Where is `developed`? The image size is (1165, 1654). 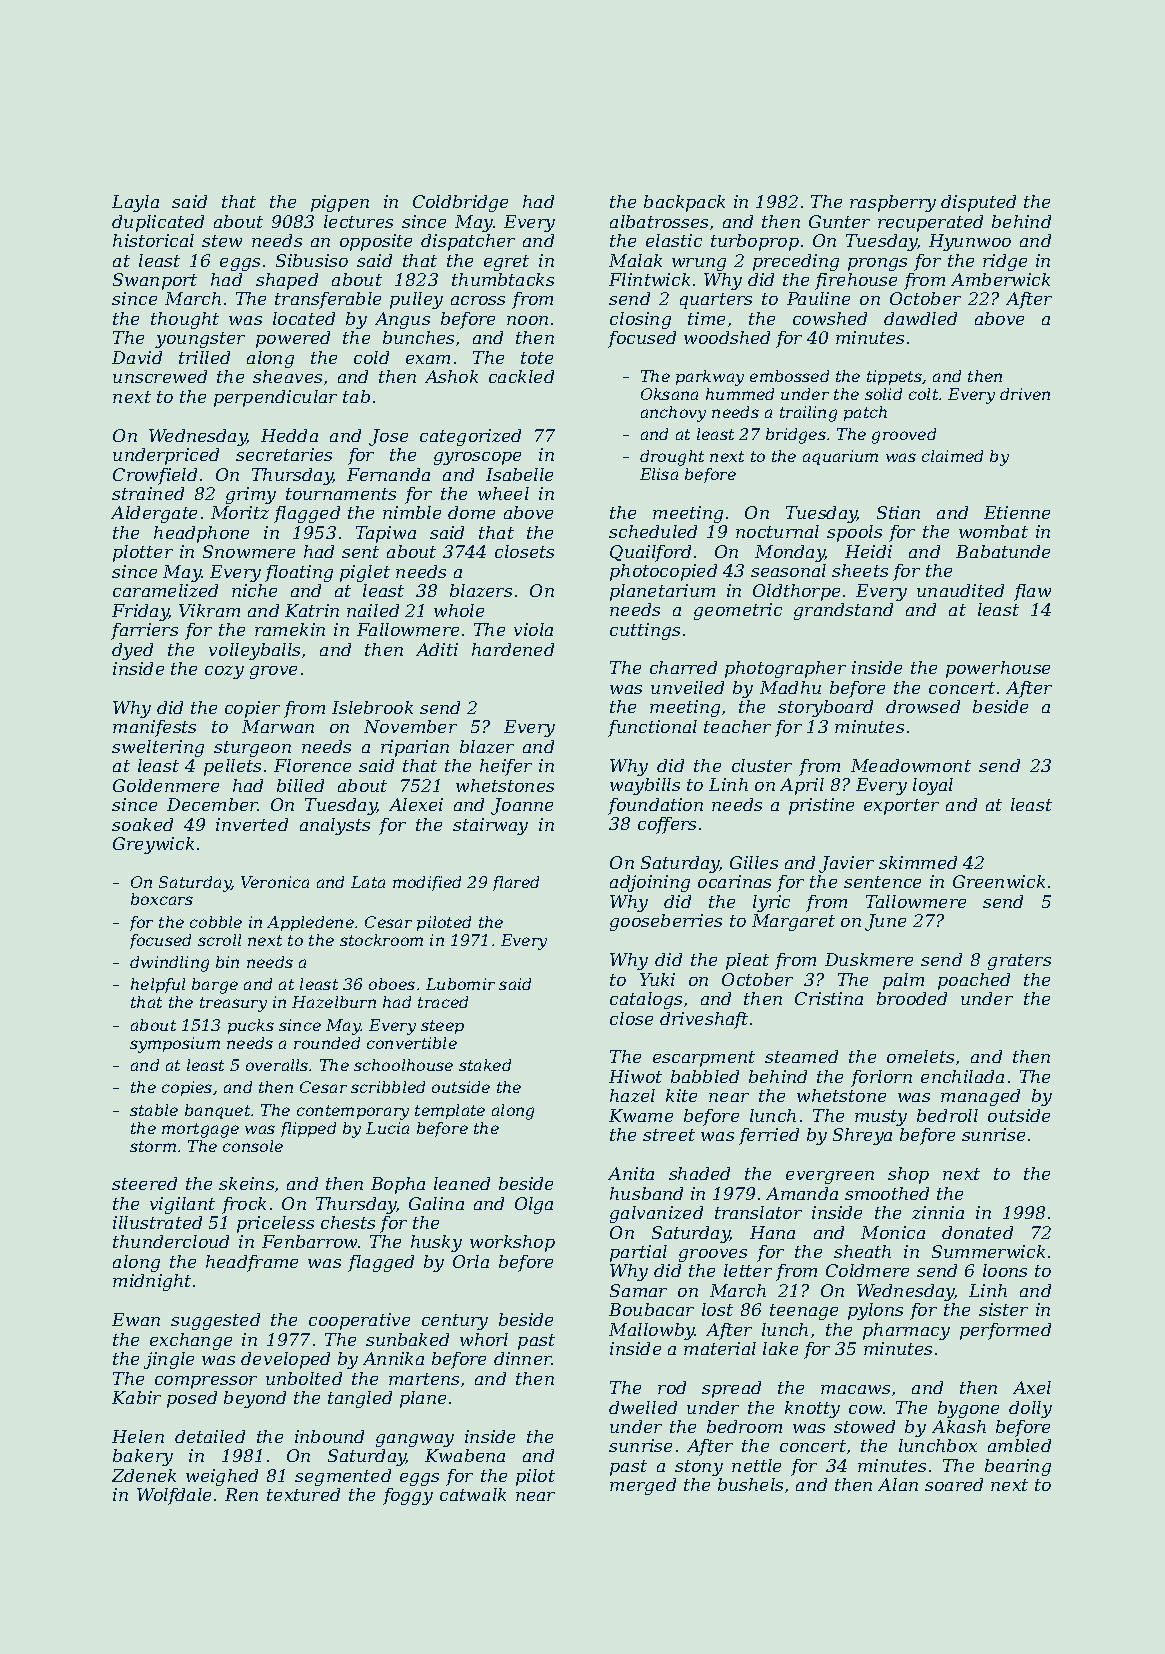
developed is located at coordinates (285, 1360).
